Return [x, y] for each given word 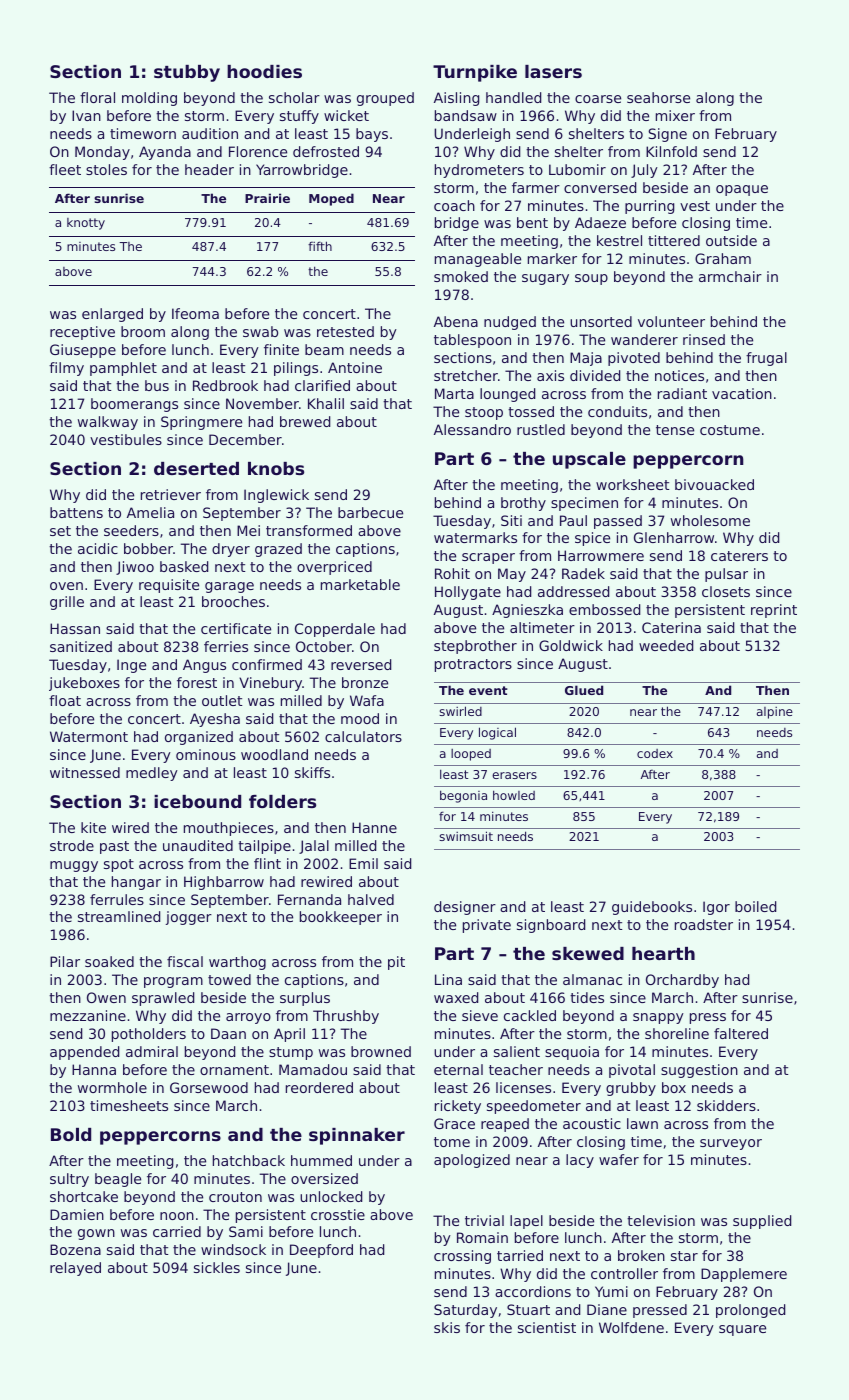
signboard [551, 926]
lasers [553, 71]
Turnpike [475, 73]
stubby [187, 73]
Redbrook [225, 385]
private [487, 926]
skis [447, 1327]
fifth [320, 246]
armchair [730, 276]
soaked [109, 961]
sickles [217, 1267]
